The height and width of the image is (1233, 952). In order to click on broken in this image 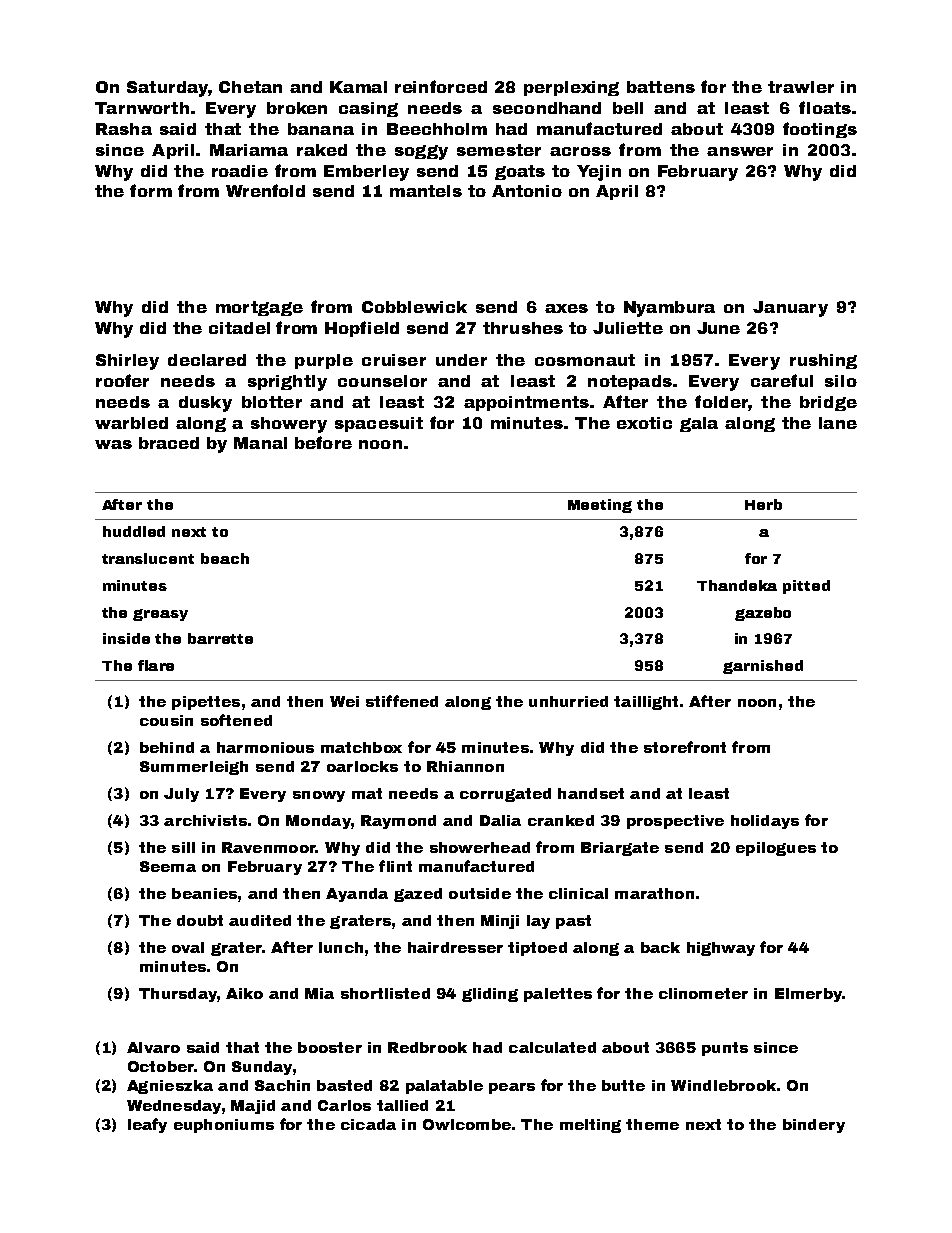, I will do `click(297, 108)`.
